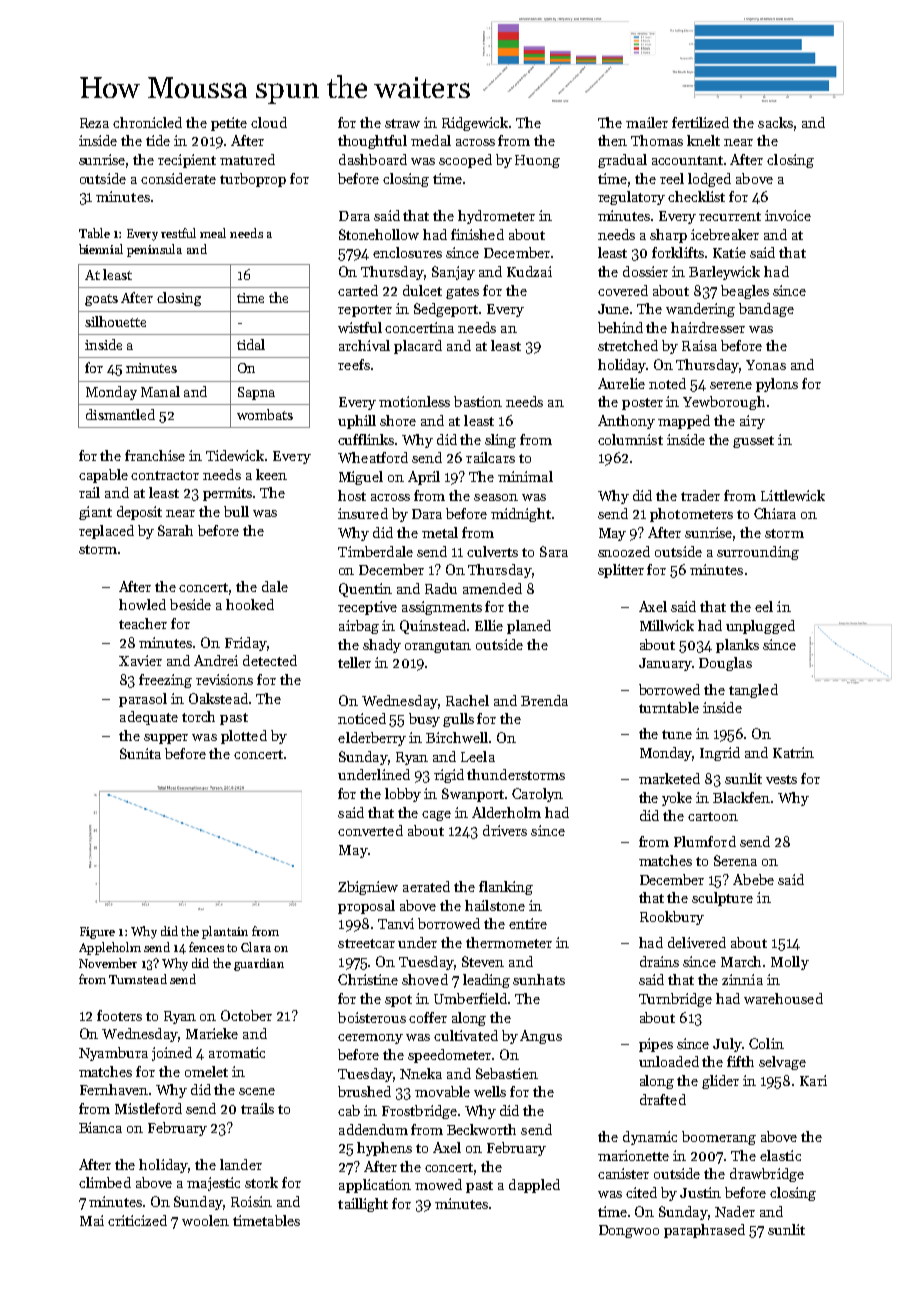 The height and width of the page is (1316, 908). I want to click on Roisin, so click(251, 1201).
